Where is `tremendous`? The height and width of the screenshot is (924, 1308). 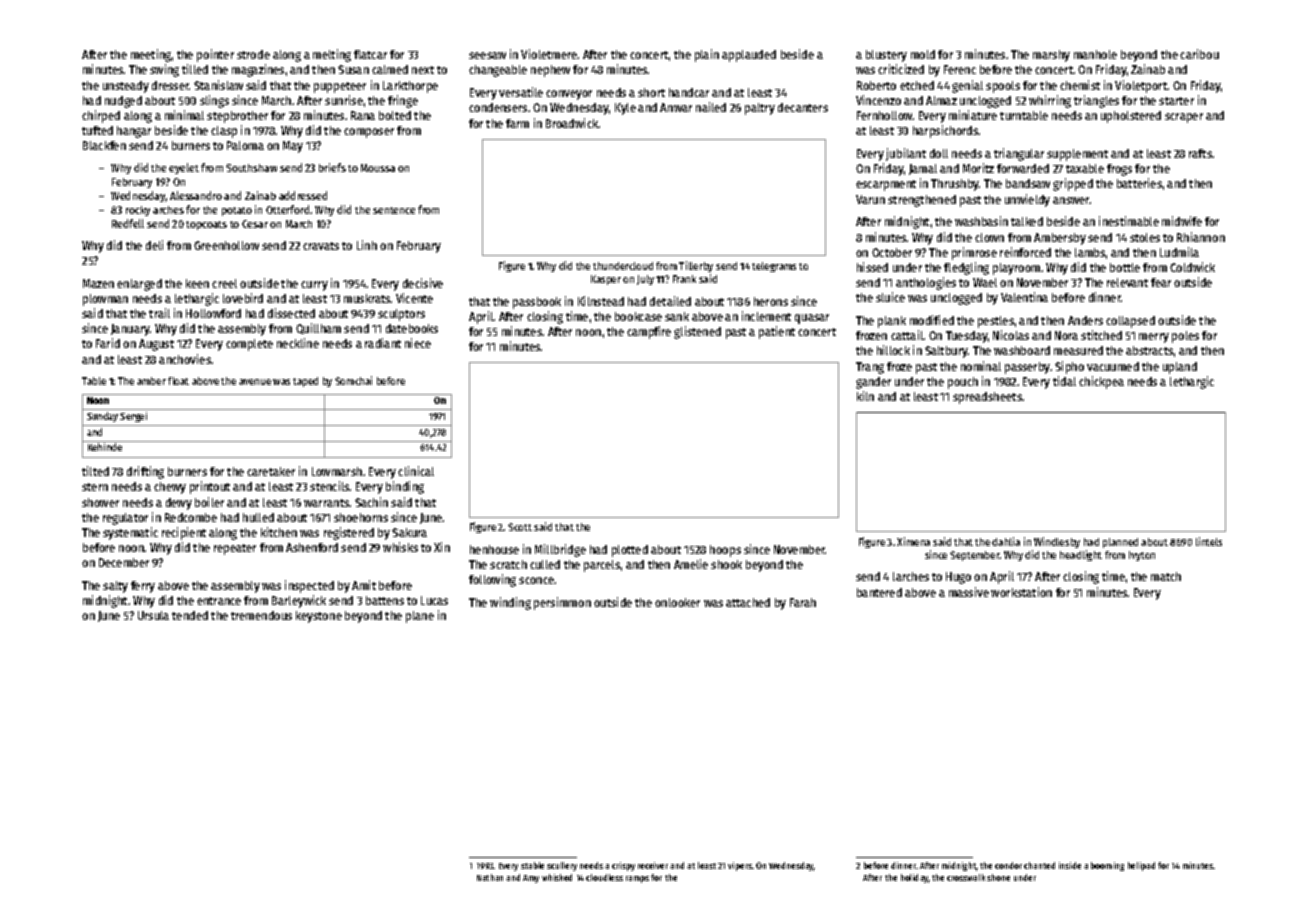
tremendous is located at coordinates (261, 615).
